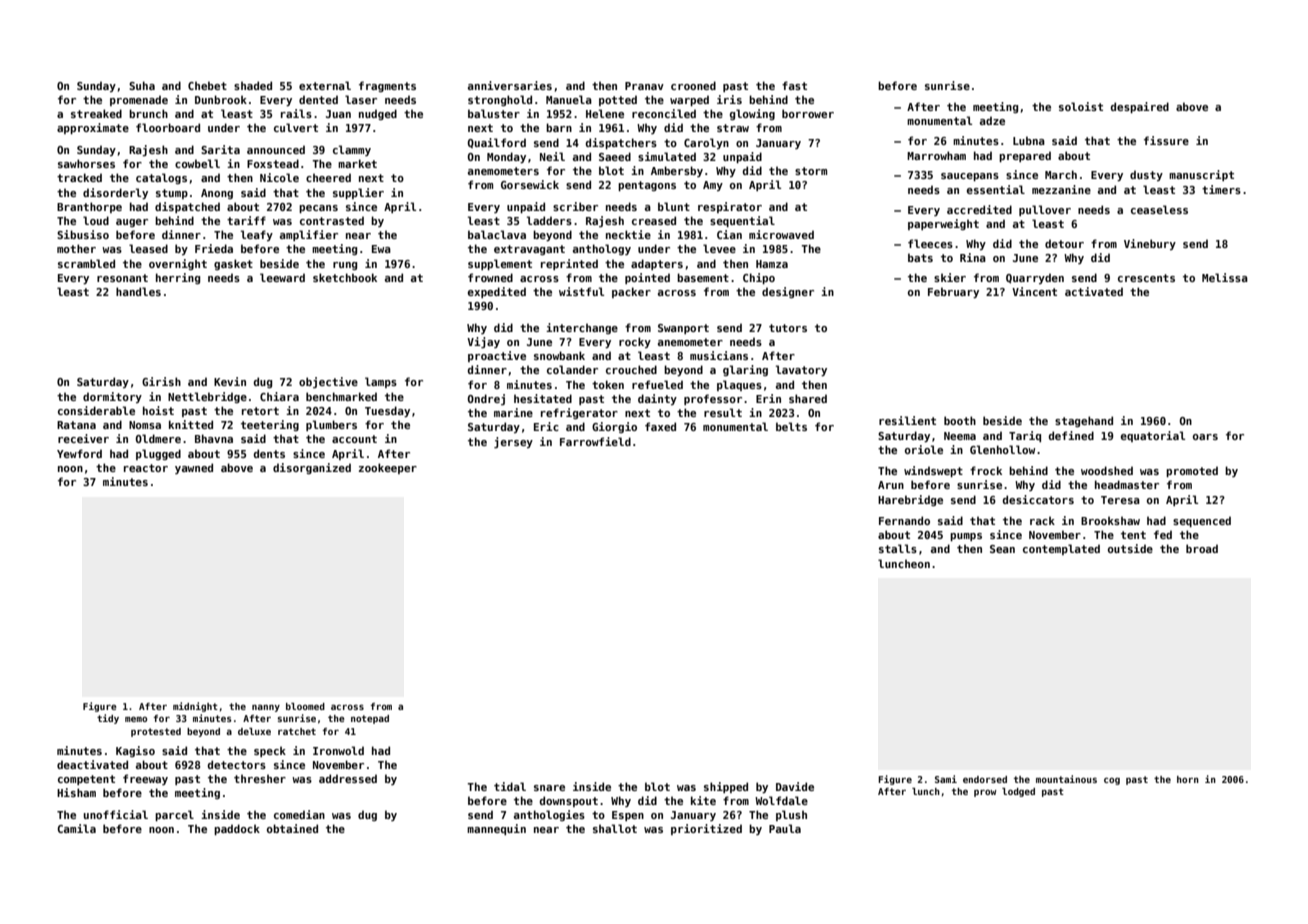  Describe the element at coordinates (898, 548) in the page. I see `stalls` at that location.
